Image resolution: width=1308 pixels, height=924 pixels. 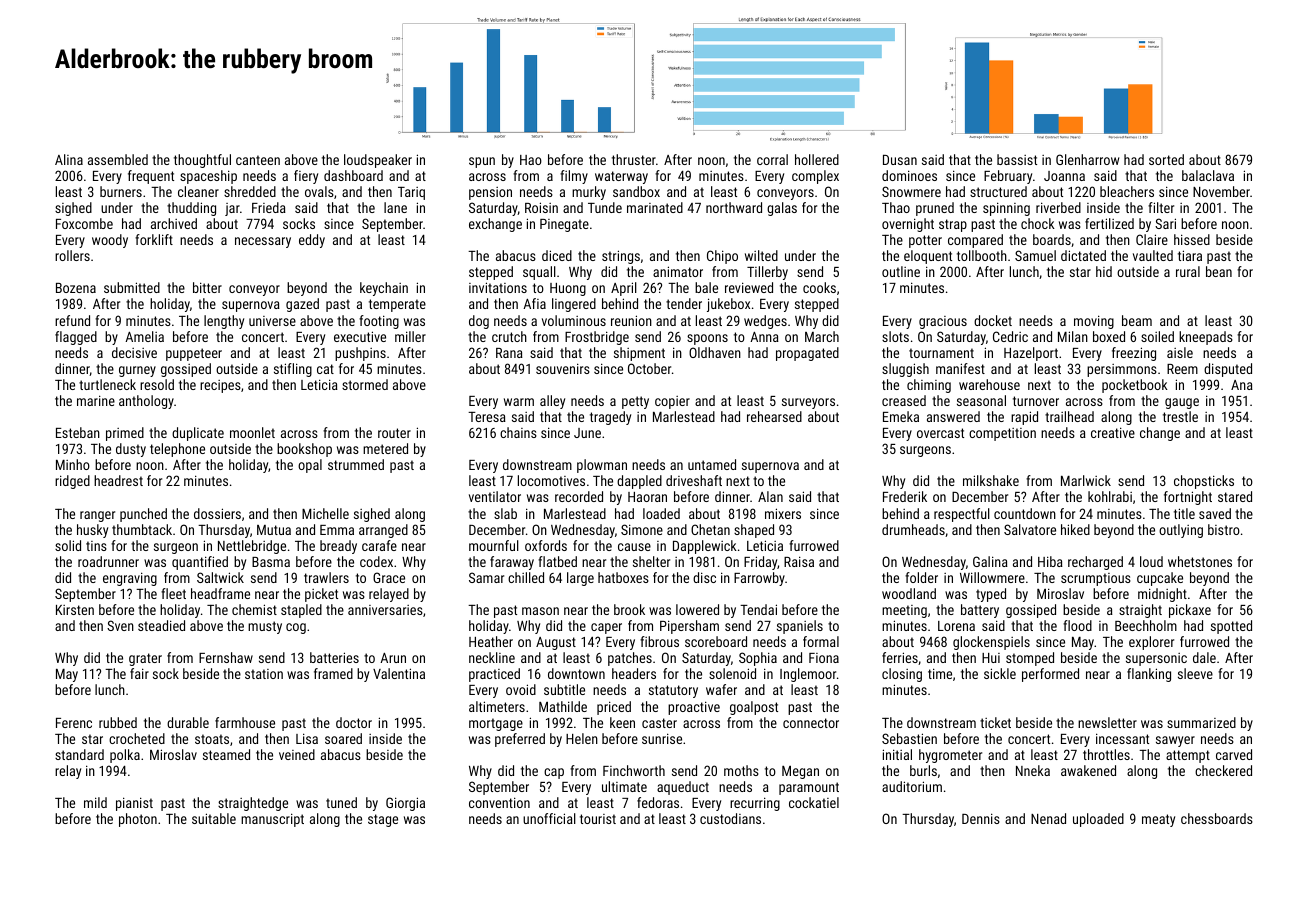 I want to click on Glenharrow, so click(x=1087, y=159).
